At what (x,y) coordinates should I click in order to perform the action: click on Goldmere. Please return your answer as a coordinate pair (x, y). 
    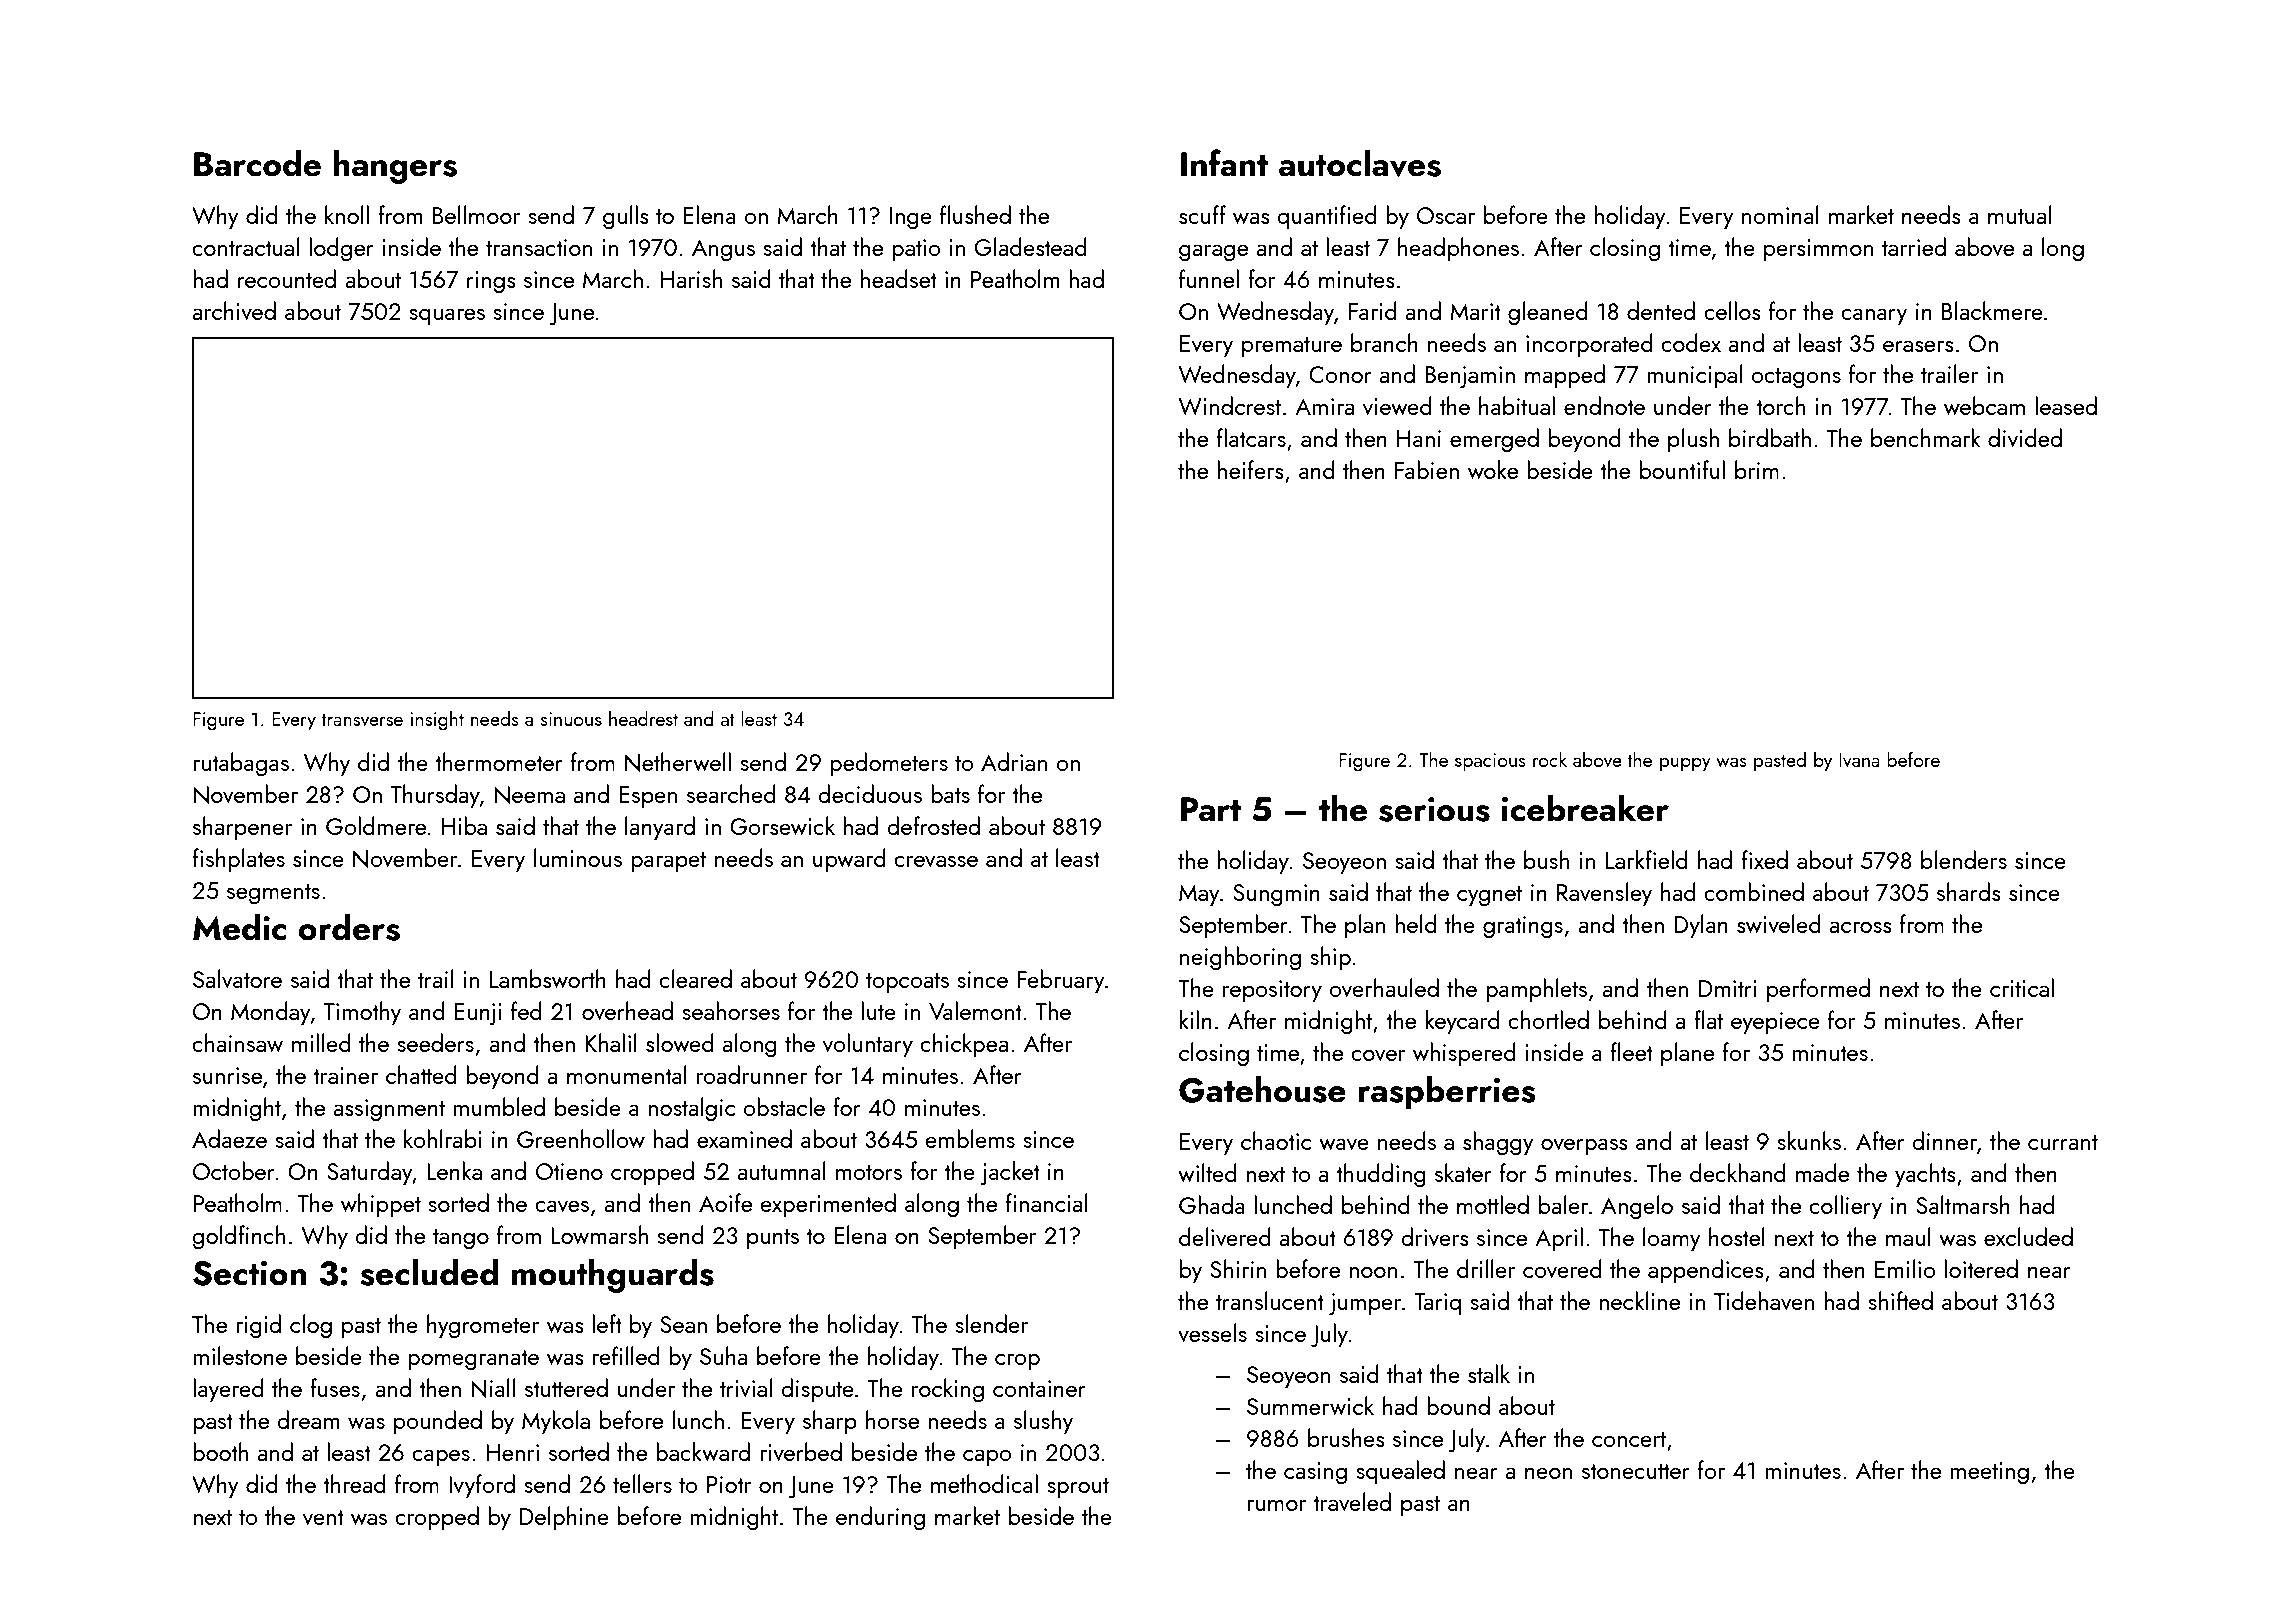
    Looking at the image, I should click on (376, 825).
